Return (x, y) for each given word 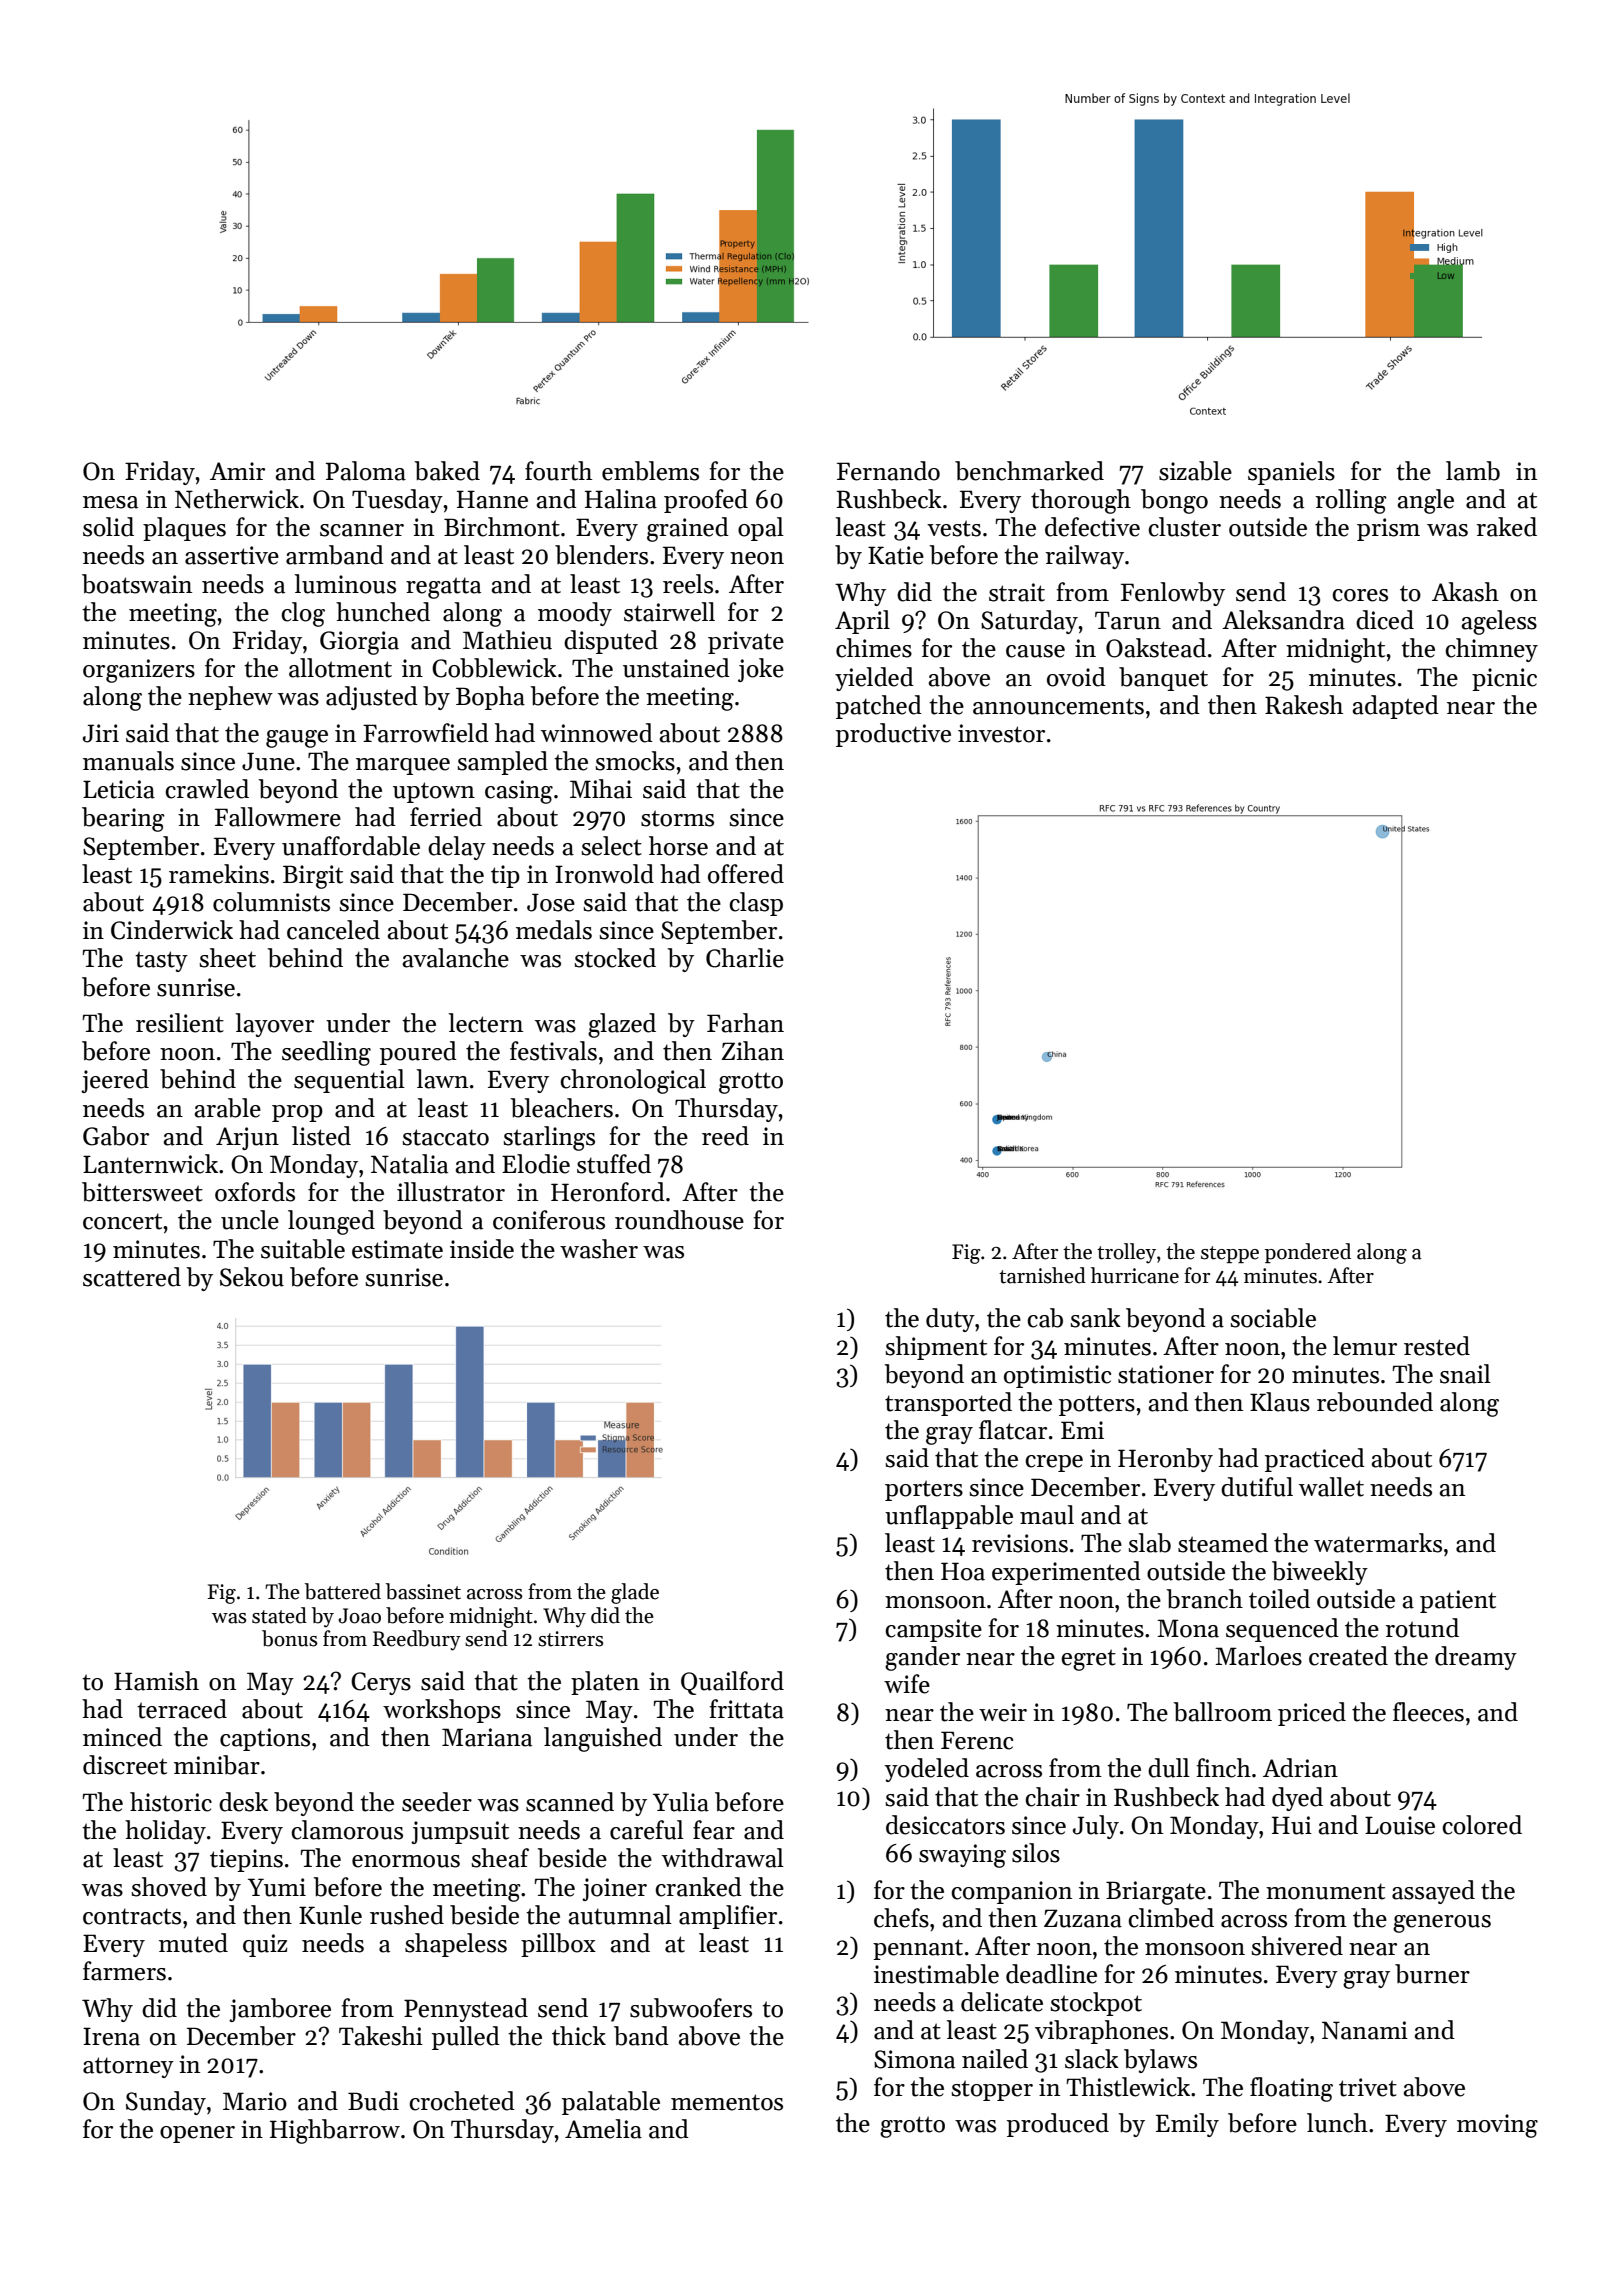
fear (714, 1830)
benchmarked (1029, 471)
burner (1432, 1974)
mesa (110, 502)
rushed (407, 1915)
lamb (1473, 471)
